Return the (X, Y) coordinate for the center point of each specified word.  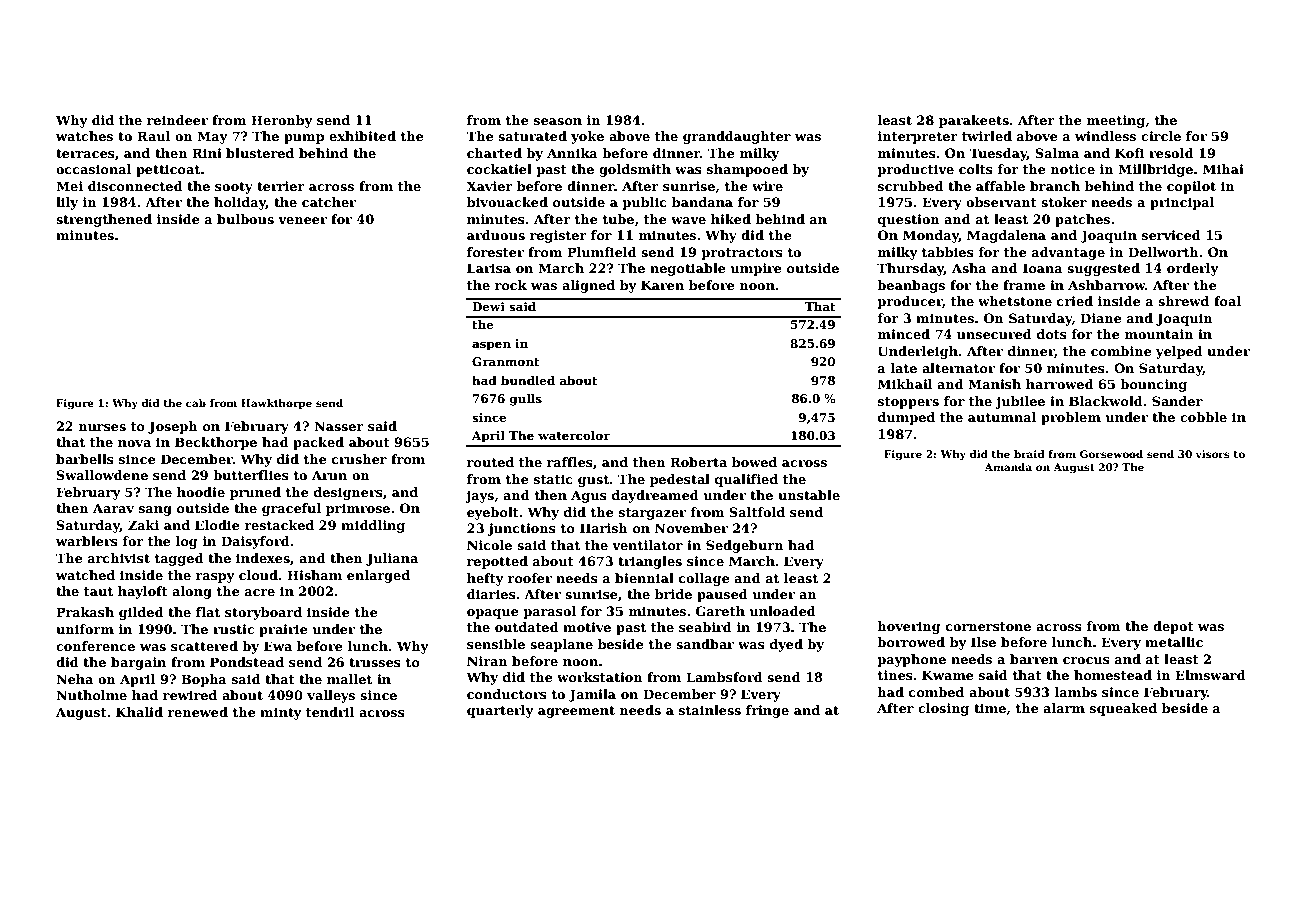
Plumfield (602, 252)
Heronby (282, 121)
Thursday (910, 269)
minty (281, 713)
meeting (1116, 121)
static (553, 479)
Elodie (217, 525)
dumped (906, 418)
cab (196, 403)
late (904, 368)
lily (67, 203)
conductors (507, 694)
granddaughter (737, 137)
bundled (528, 380)
